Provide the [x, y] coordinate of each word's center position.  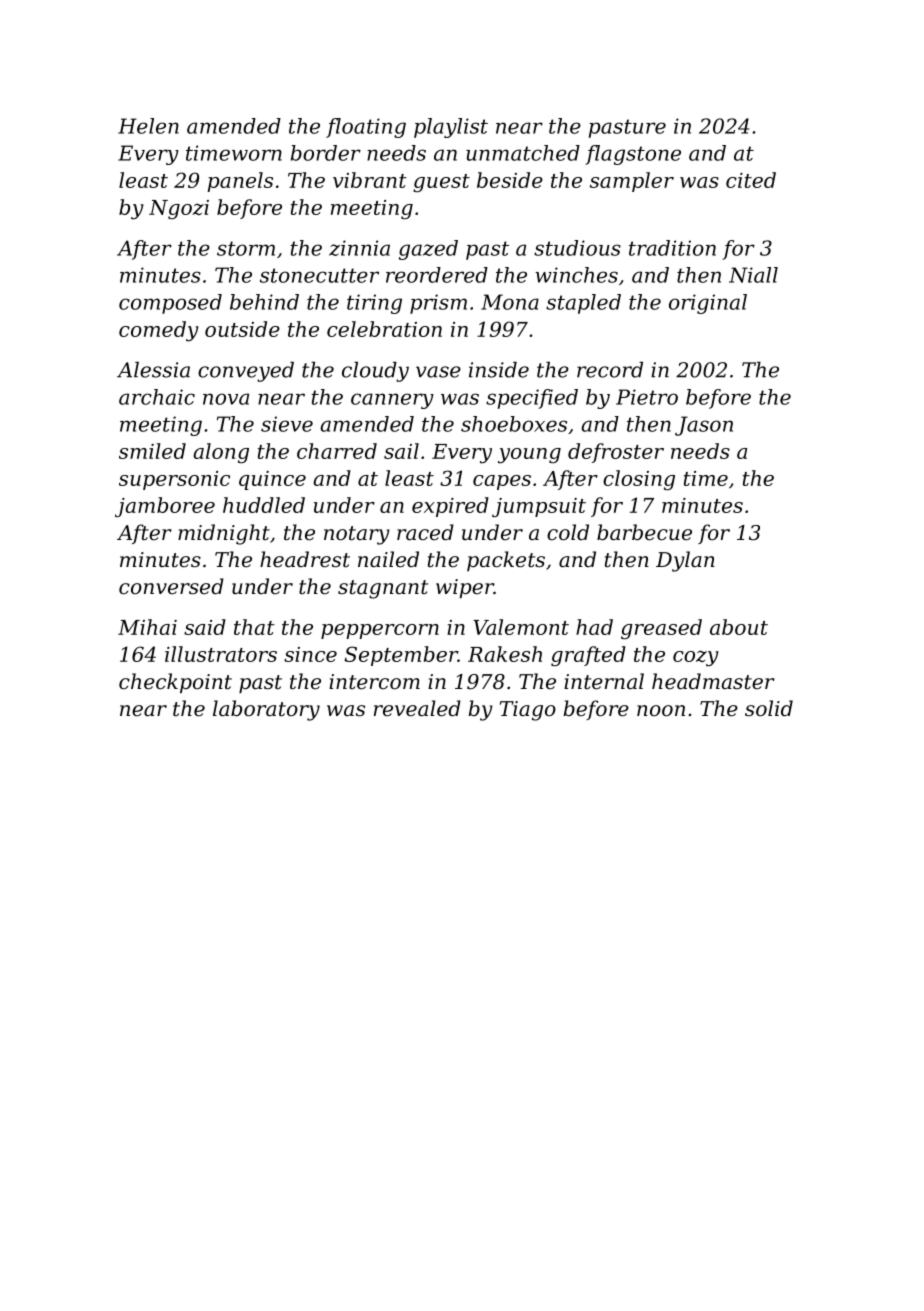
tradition [672, 248]
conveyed [246, 372]
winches [576, 275]
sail [401, 451]
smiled [152, 451]
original [708, 304]
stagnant [383, 589]
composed [170, 304]
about [739, 627]
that [254, 627]
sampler [632, 182]
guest [441, 183]
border [326, 153]
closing [639, 480]
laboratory [266, 710]
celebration [384, 329]
